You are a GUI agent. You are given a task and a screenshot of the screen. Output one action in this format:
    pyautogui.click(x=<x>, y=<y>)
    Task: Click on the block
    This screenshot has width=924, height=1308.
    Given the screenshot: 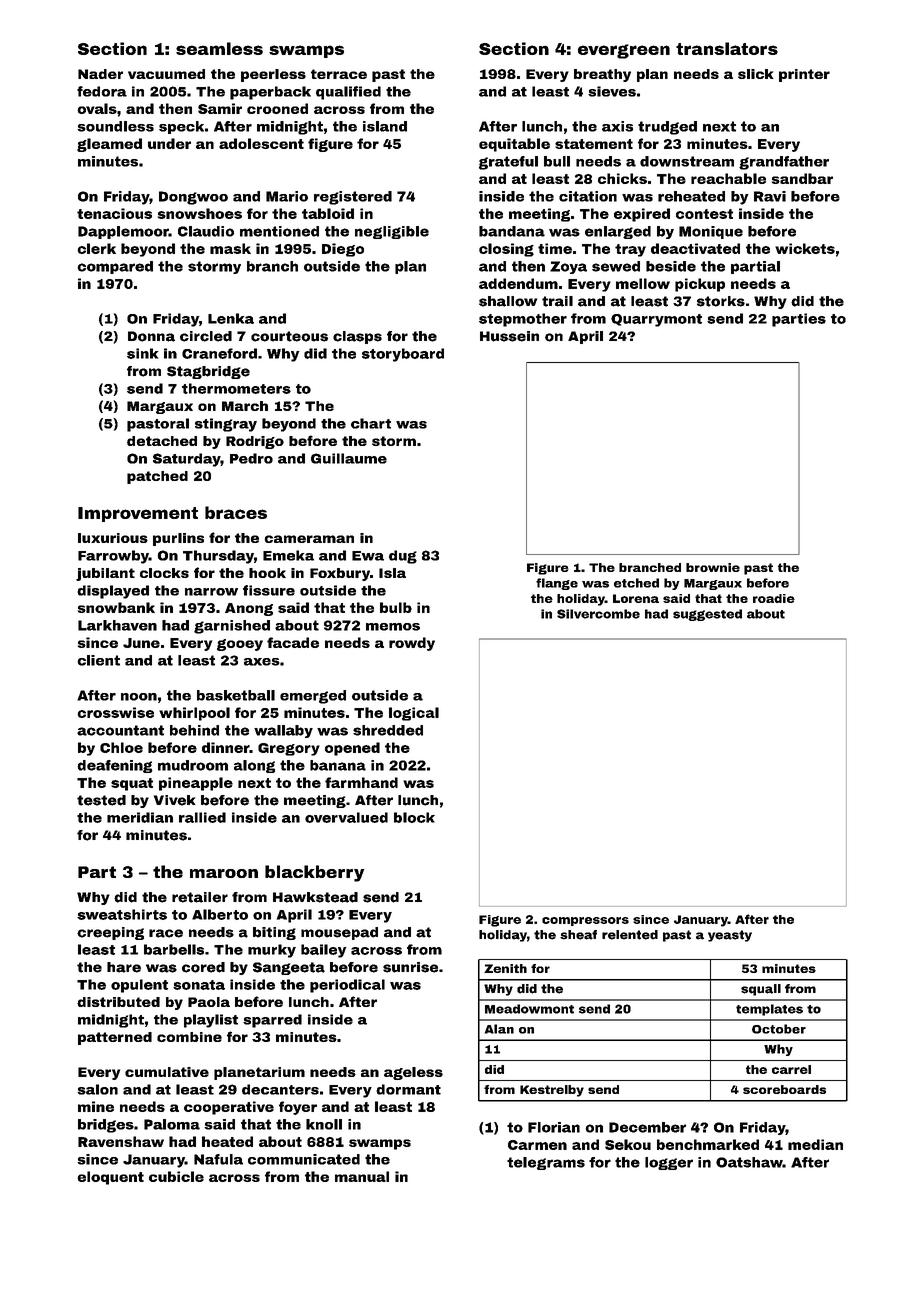 What is the action you would take?
    pyautogui.click(x=414, y=817)
